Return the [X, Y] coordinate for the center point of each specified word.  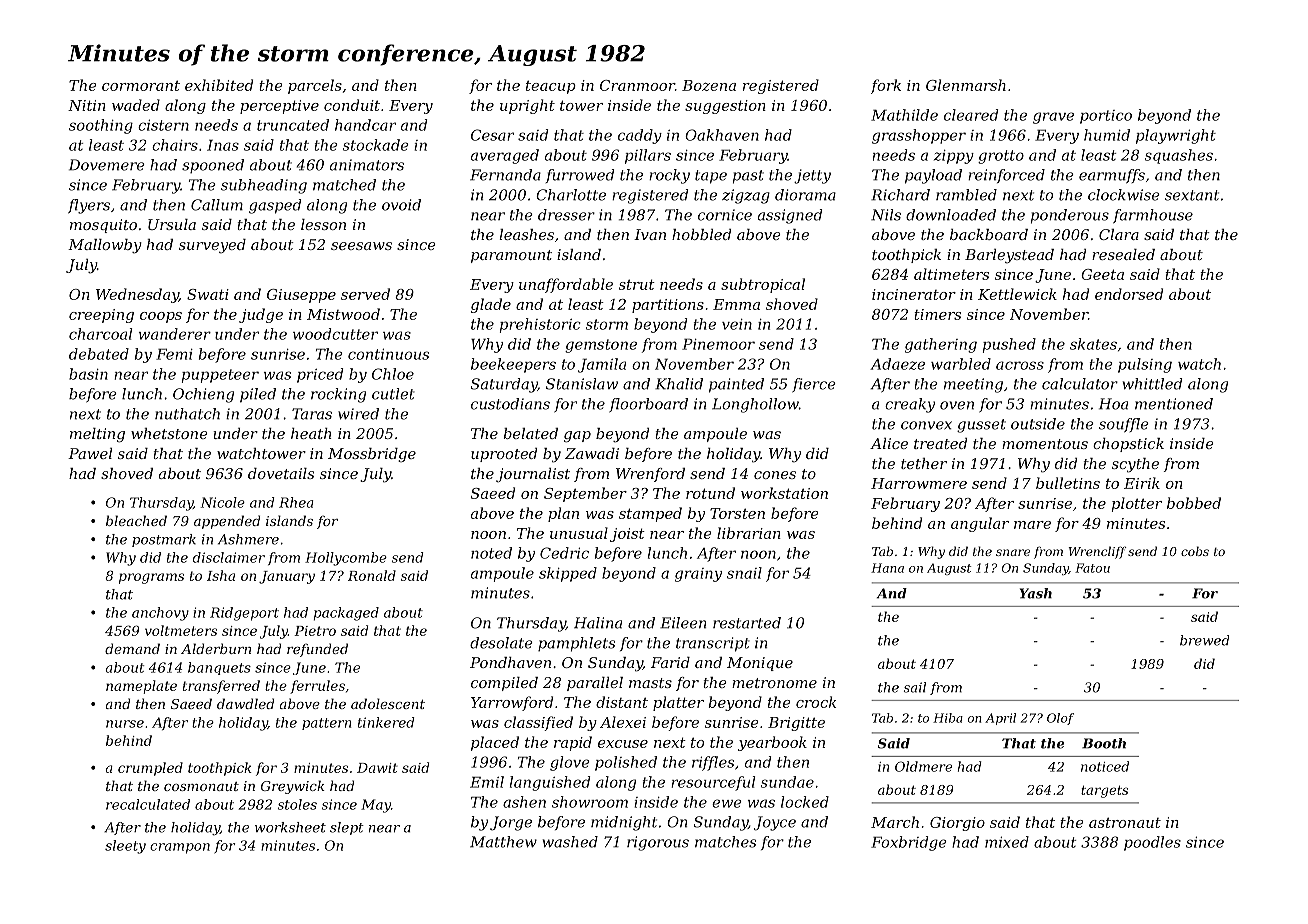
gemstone [601, 346]
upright [527, 106]
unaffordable [566, 285]
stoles [297, 804]
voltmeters [181, 630]
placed [495, 743]
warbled [961, 364]
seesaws [361, 246]
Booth [1104, 743]
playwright [1176, 136]
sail [914, 687]
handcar [365, 125]
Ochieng [203, 395]
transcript [713, 644]
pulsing [1145, 365]
